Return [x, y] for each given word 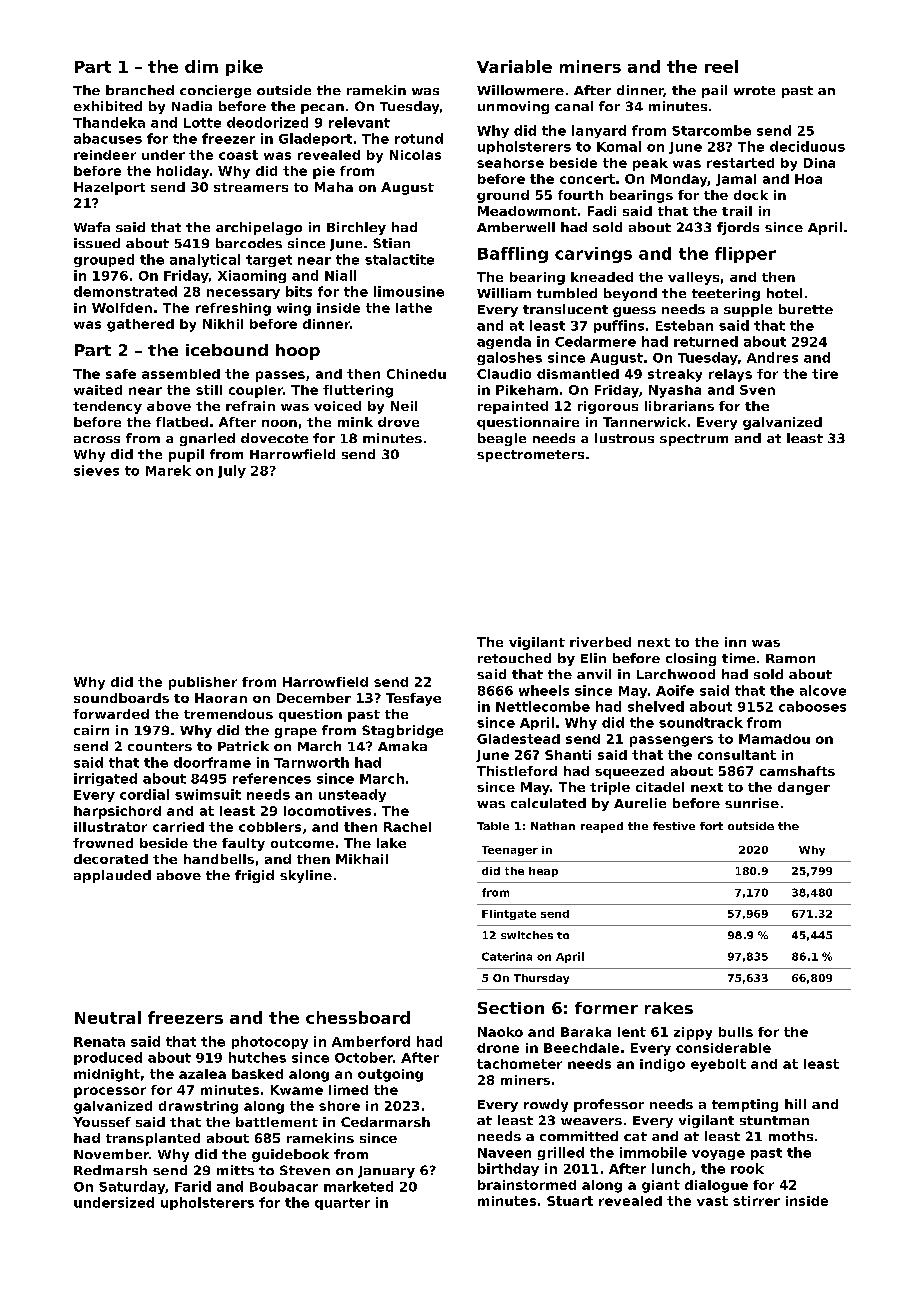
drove [398, 422]
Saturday [132, 1187]
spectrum [694, 440]
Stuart [570, 1201]
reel [721, 66]
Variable [514, 66]
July [232, 471]
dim [201, 66]
